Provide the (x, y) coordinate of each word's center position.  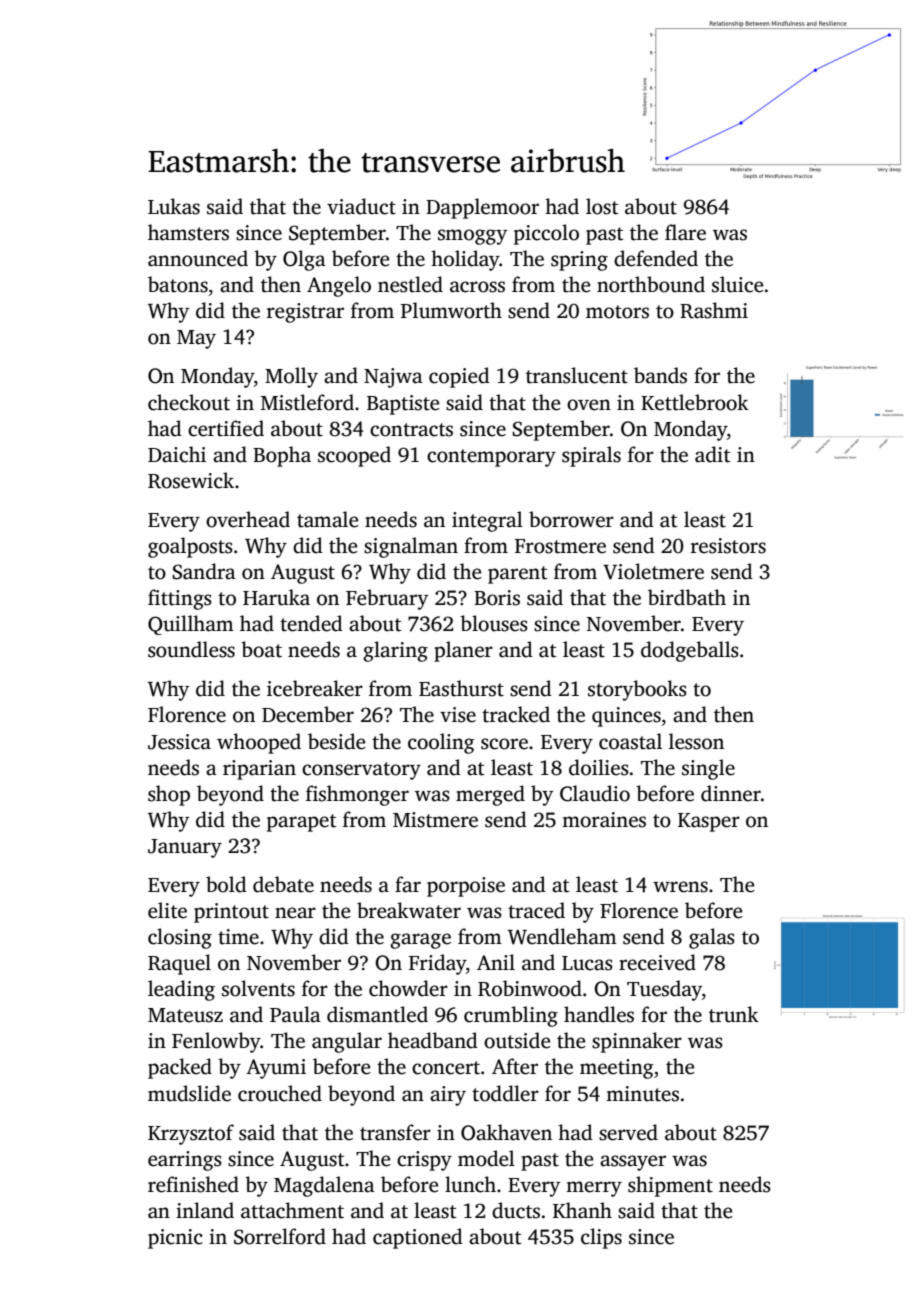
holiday (465, 260)
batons (178, 284)
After (515, 1066)
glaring (395, 651)
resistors (728, 546)
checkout (189, 402)
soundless (191, 649)
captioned (418, 1238)
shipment (670, 1186)
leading (181, 990)
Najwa (393, 378)
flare (685, 232)
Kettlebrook (695, 402)
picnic (175, 1239)
